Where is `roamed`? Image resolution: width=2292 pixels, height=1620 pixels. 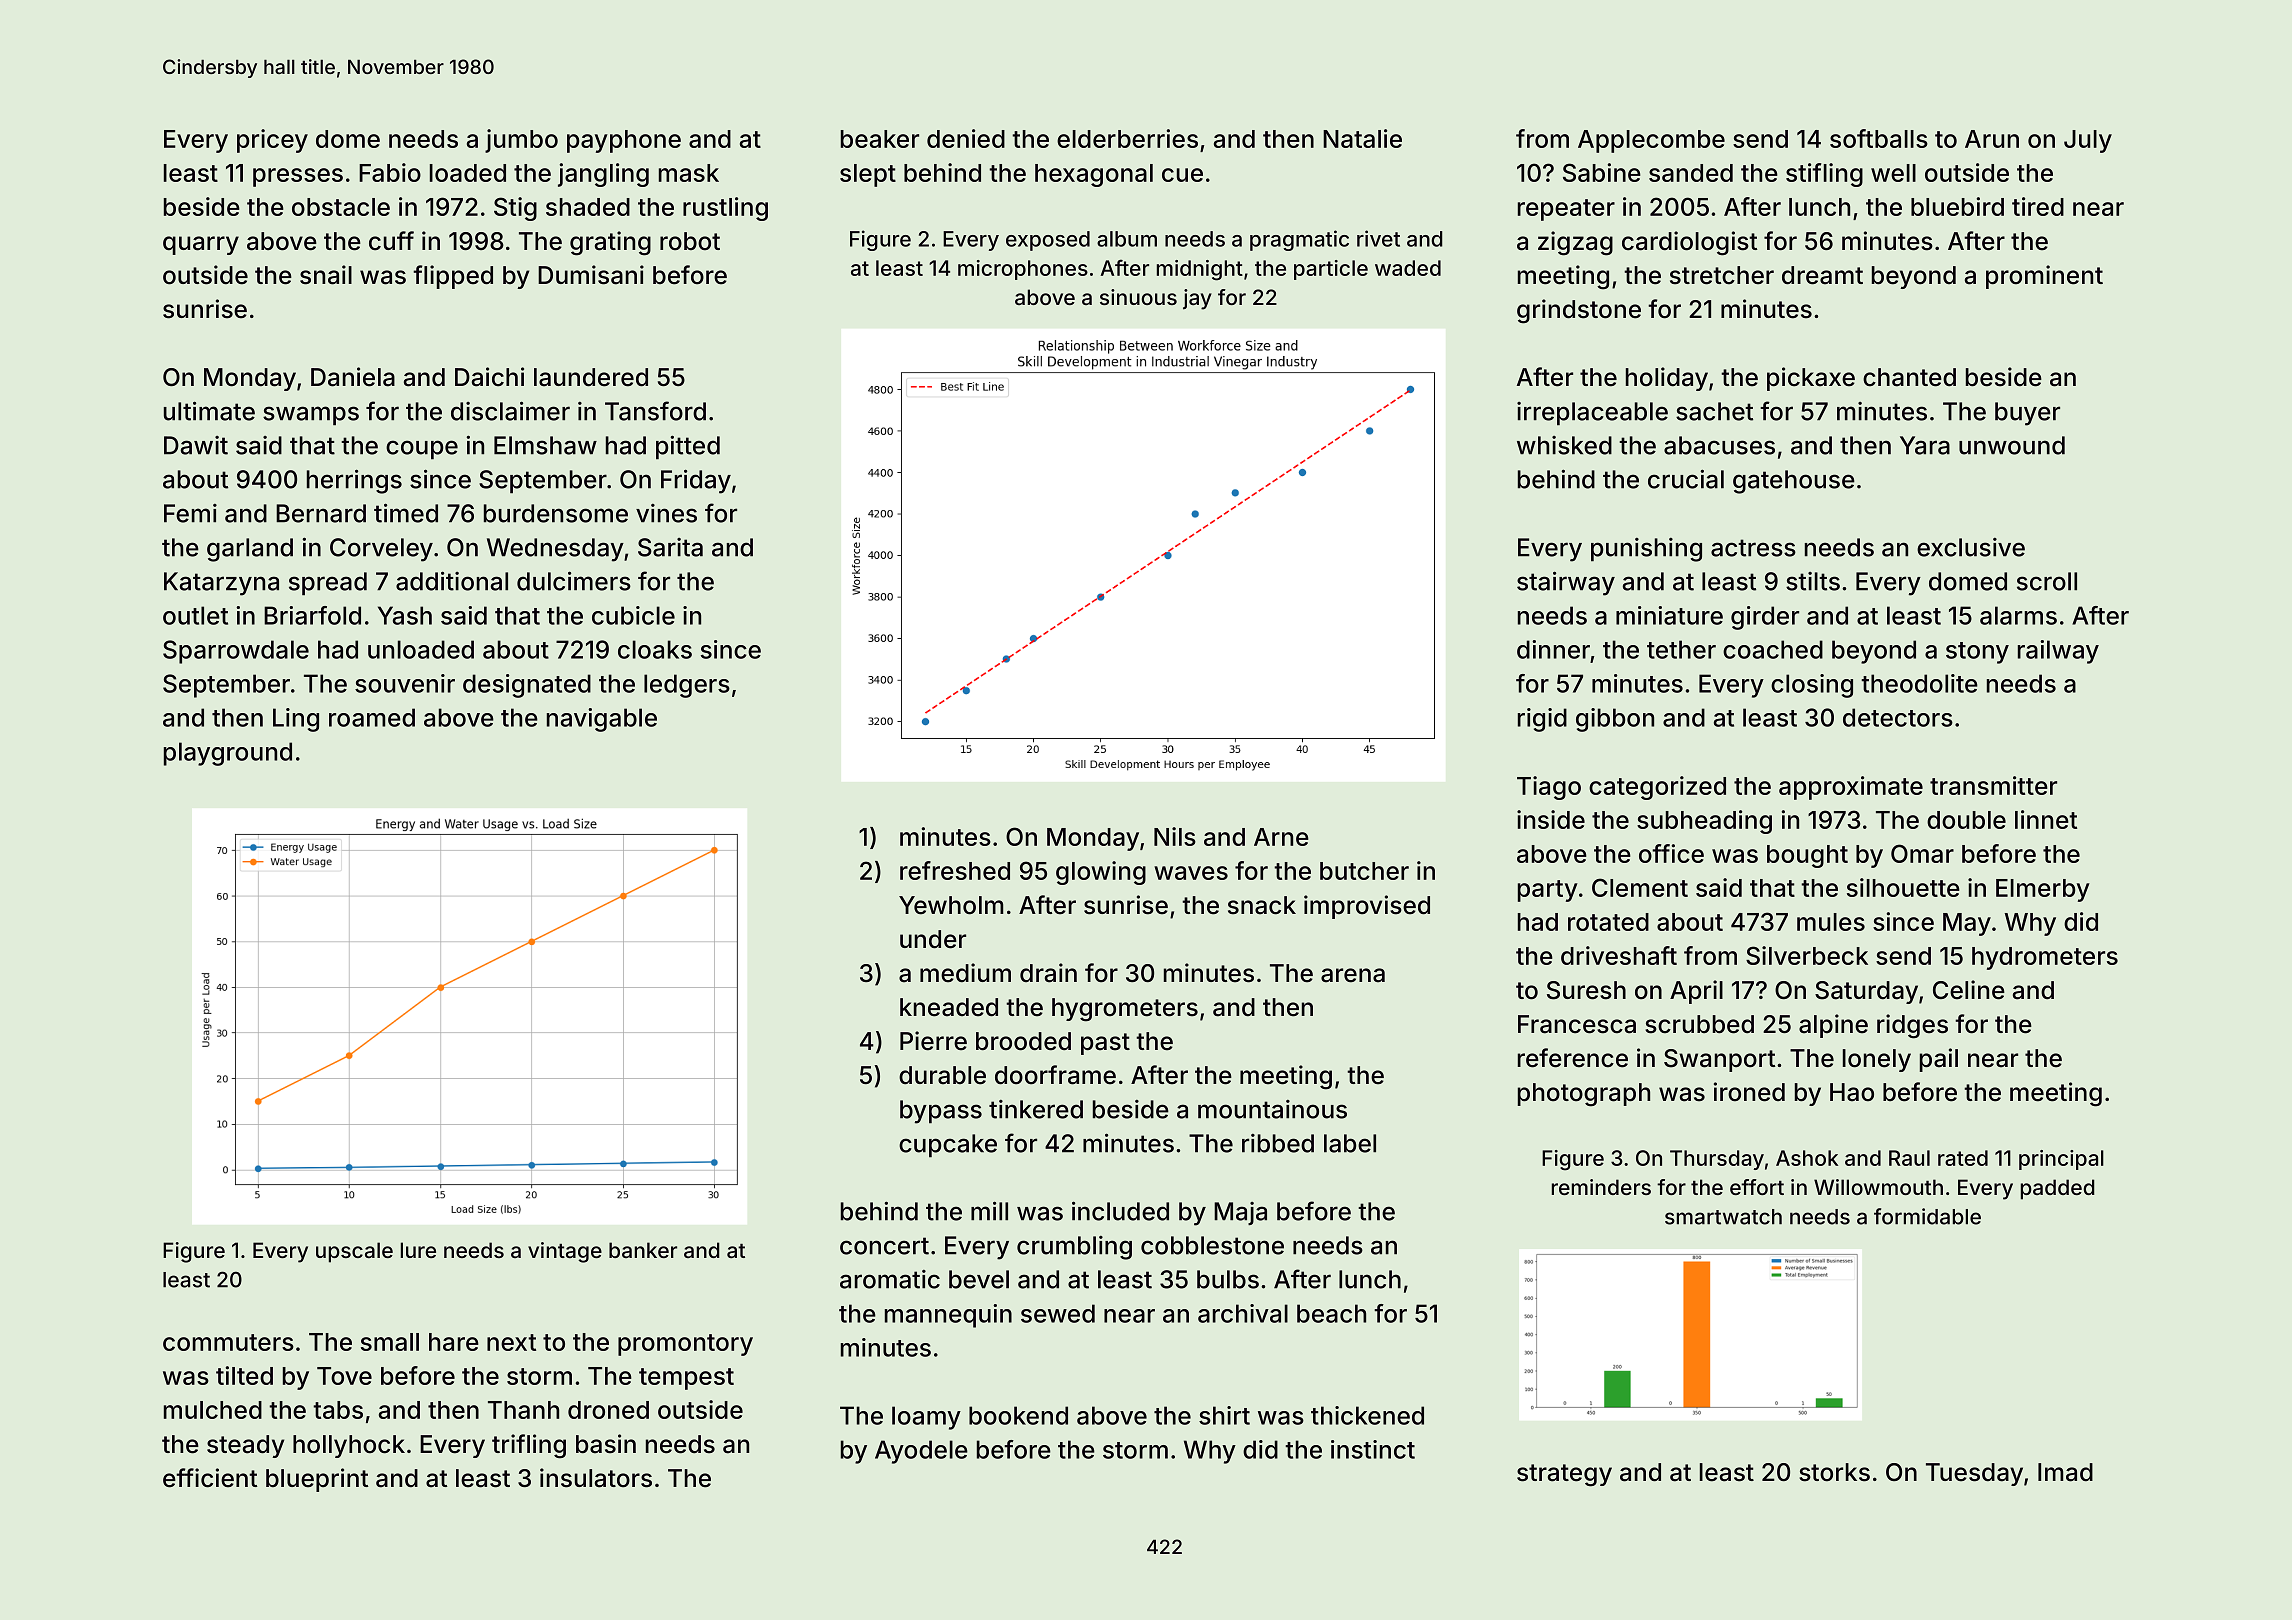
roamed is located at coordinates (372, 717).
